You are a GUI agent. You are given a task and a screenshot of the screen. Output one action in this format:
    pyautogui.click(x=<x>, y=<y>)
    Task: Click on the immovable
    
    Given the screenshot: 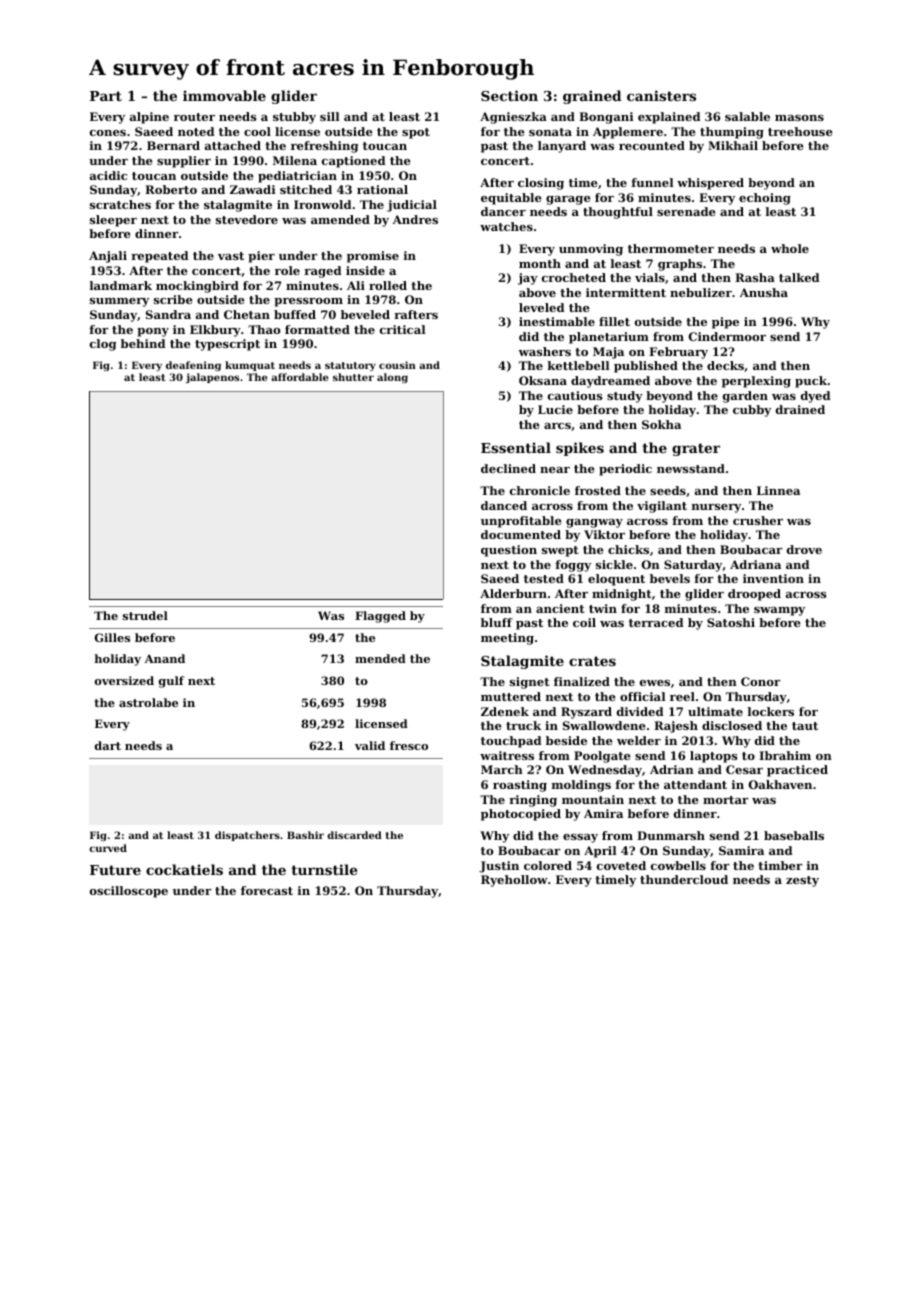 What is the action you would take?
    pyautogui.click(x=224, y=95)
